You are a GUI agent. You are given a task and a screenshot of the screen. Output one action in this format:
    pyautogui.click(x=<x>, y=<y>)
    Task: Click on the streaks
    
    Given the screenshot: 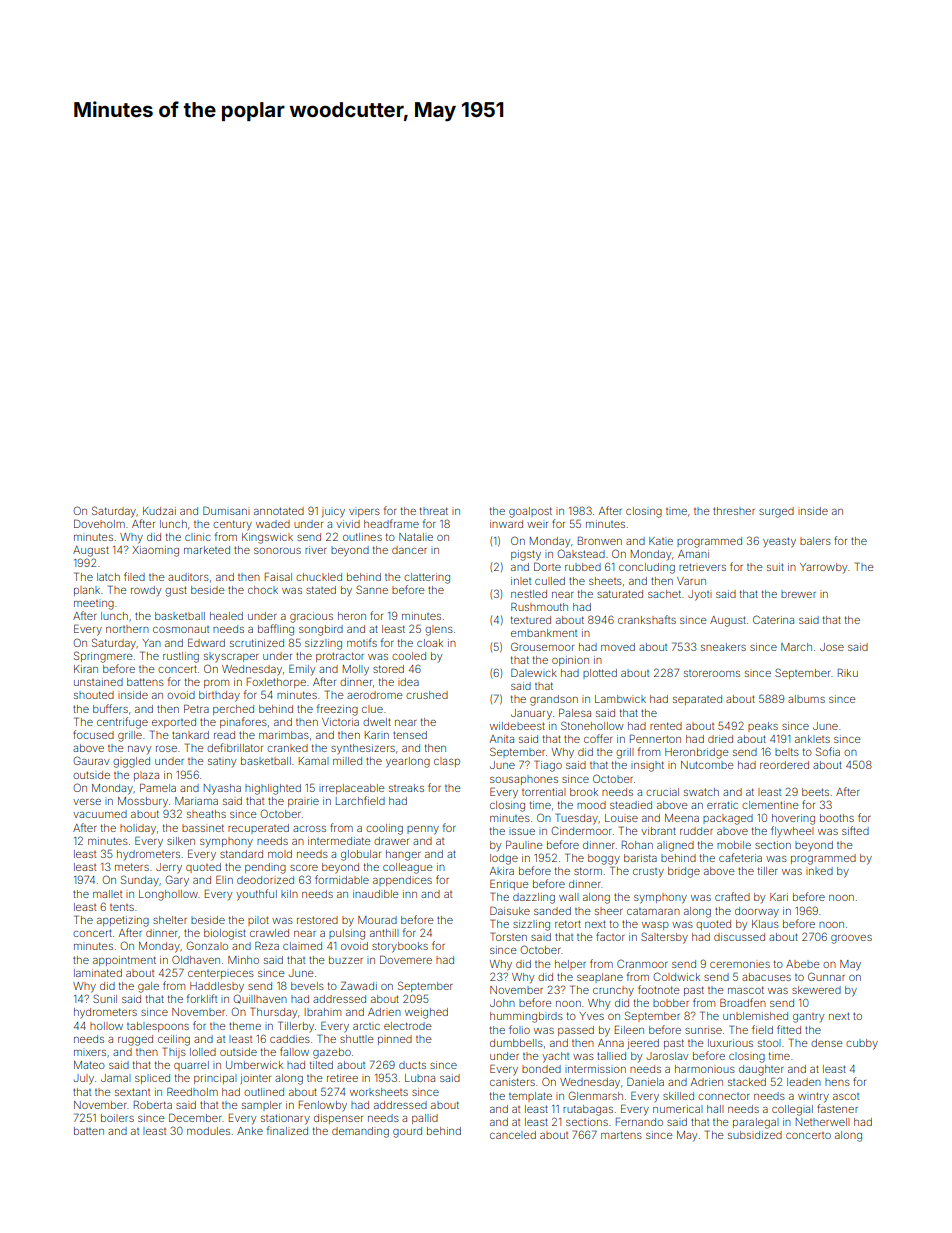 What is the action you would take?
    pyautogui.click(x=406, y=788)
